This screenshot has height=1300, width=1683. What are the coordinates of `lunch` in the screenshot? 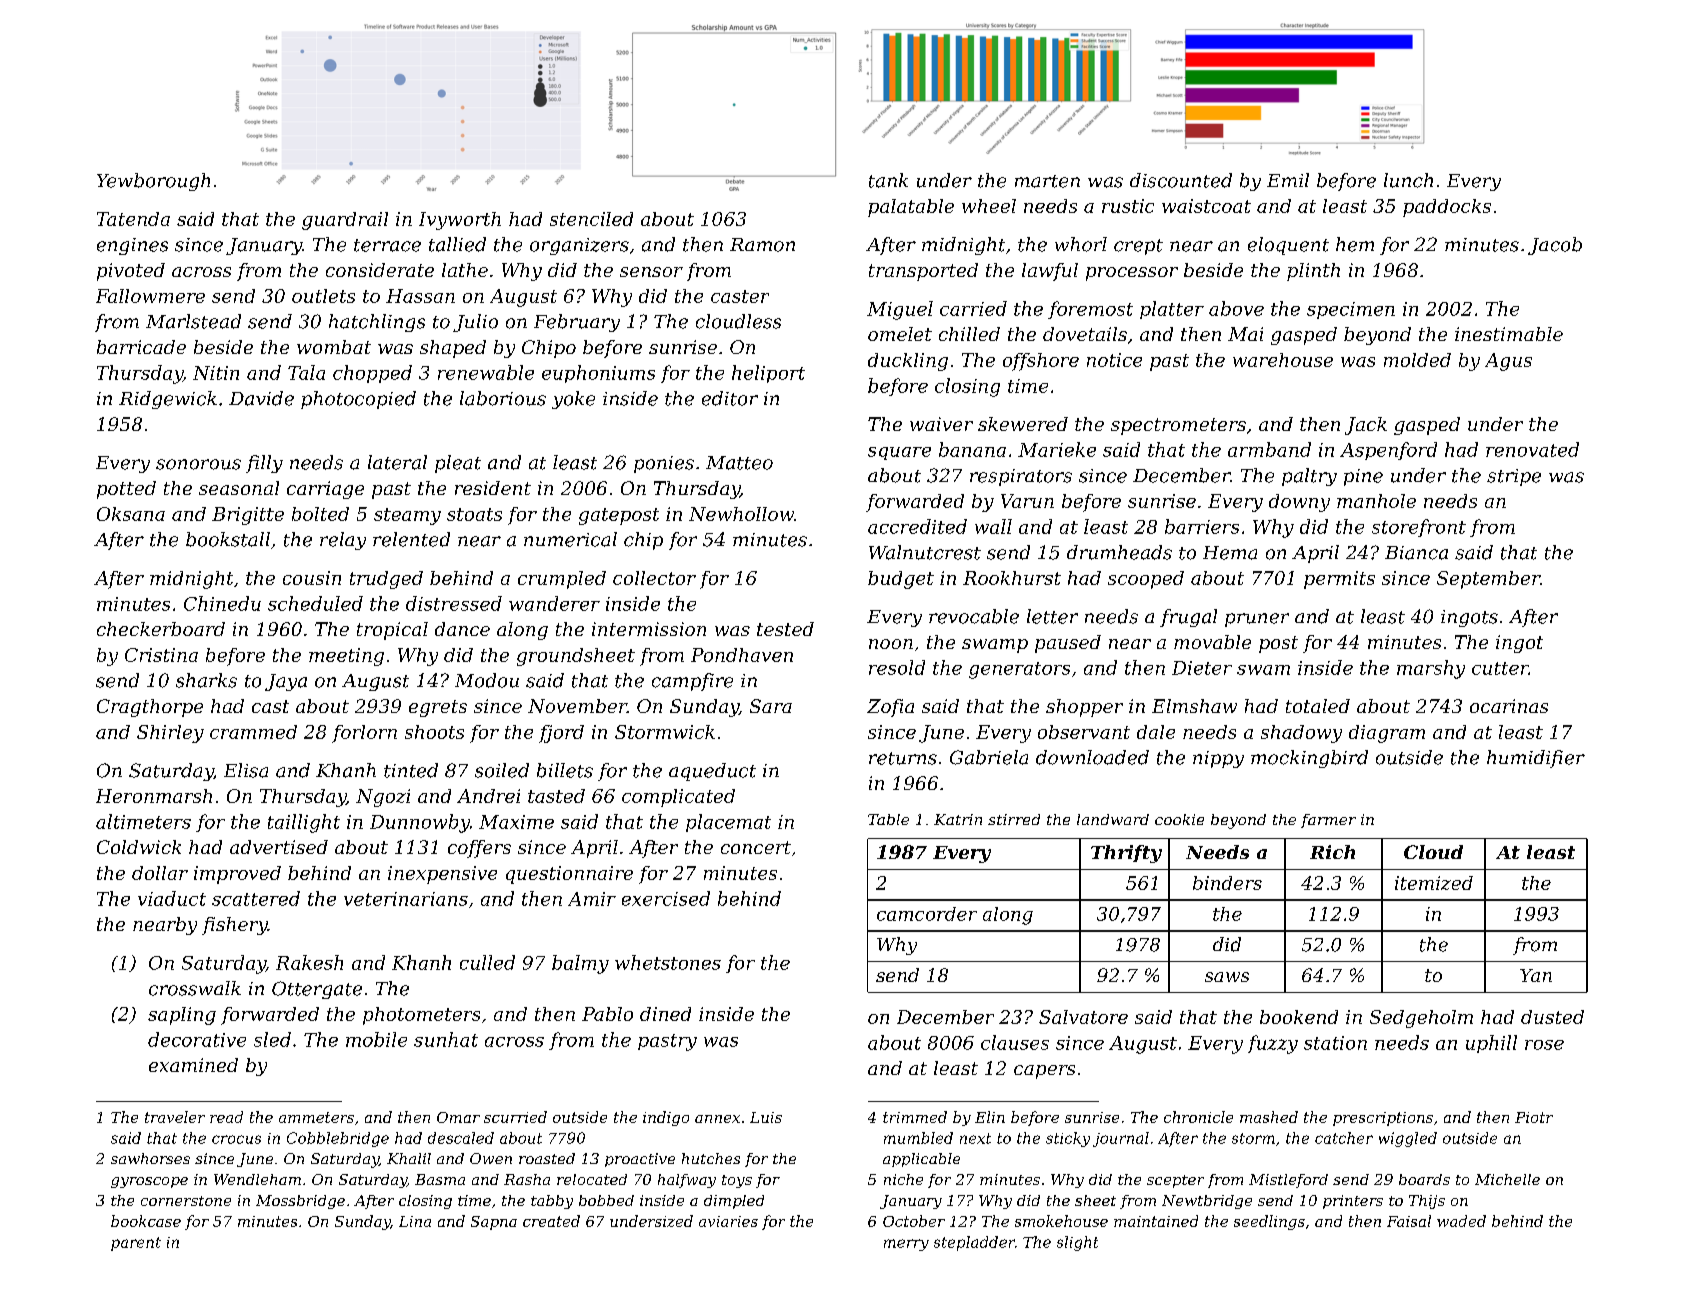 It's located at (1408, 180).
